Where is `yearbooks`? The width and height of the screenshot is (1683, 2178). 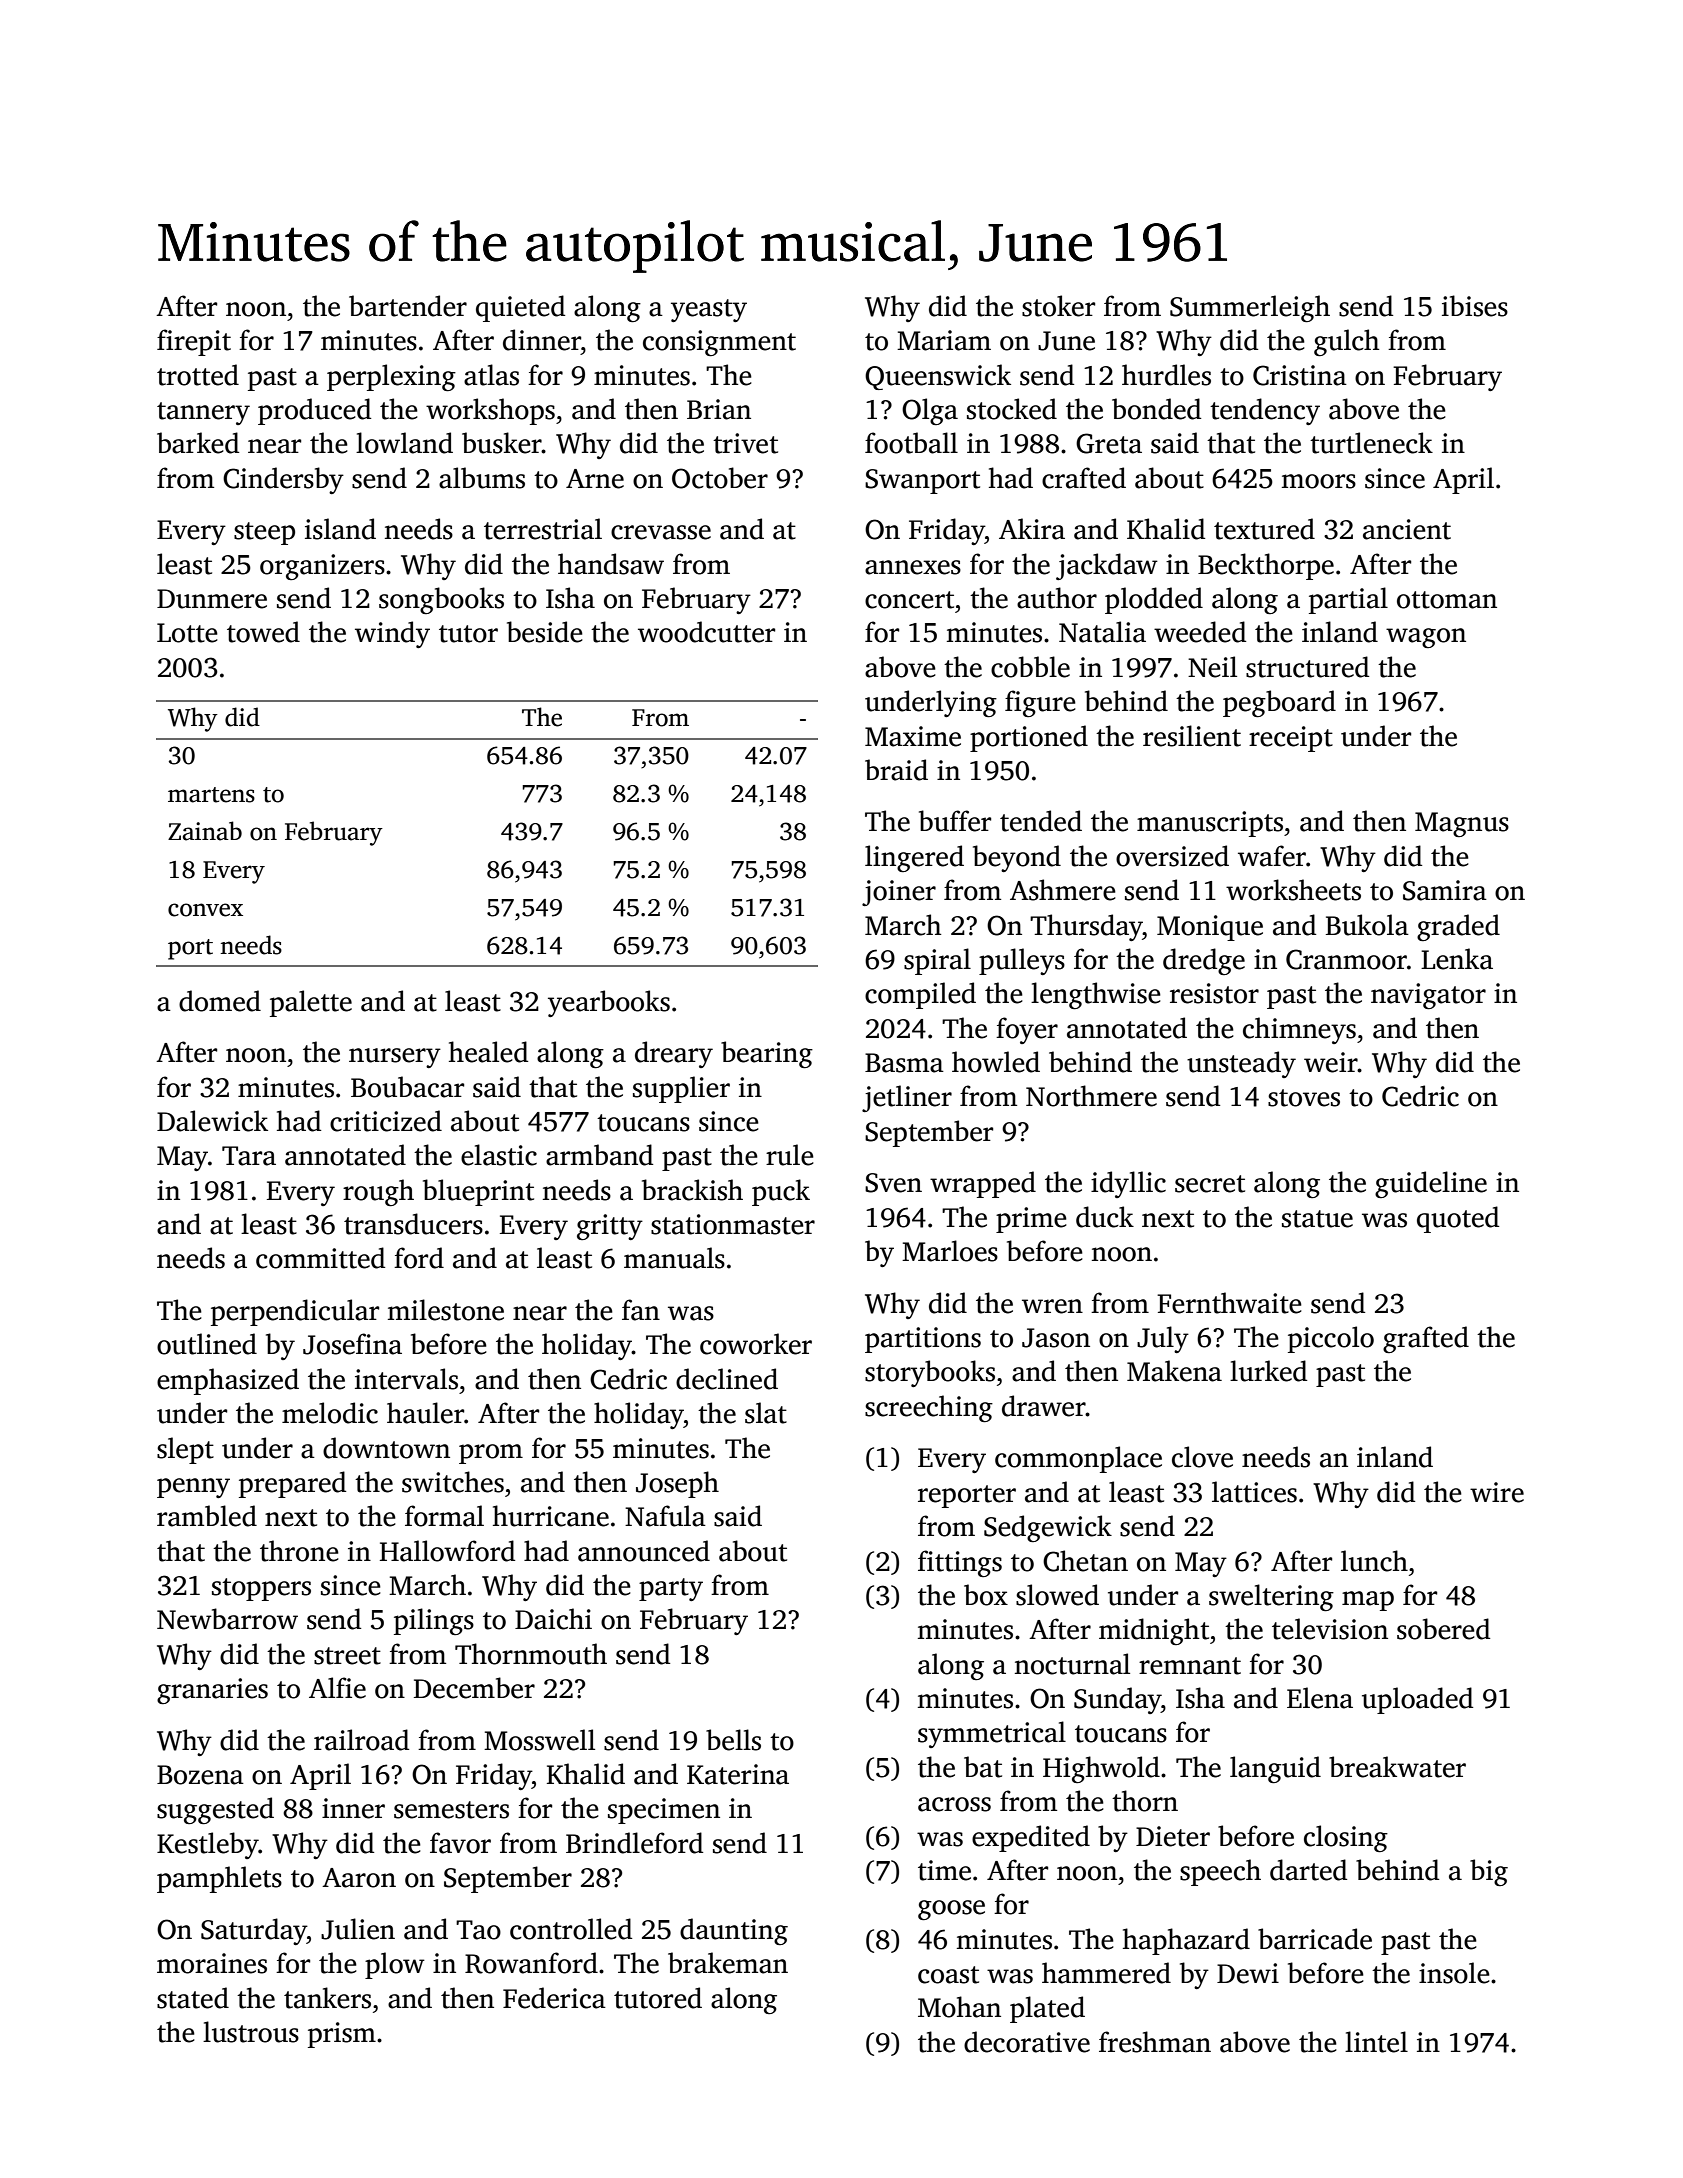 yearbooks is located at coordinates (609, 1003).
